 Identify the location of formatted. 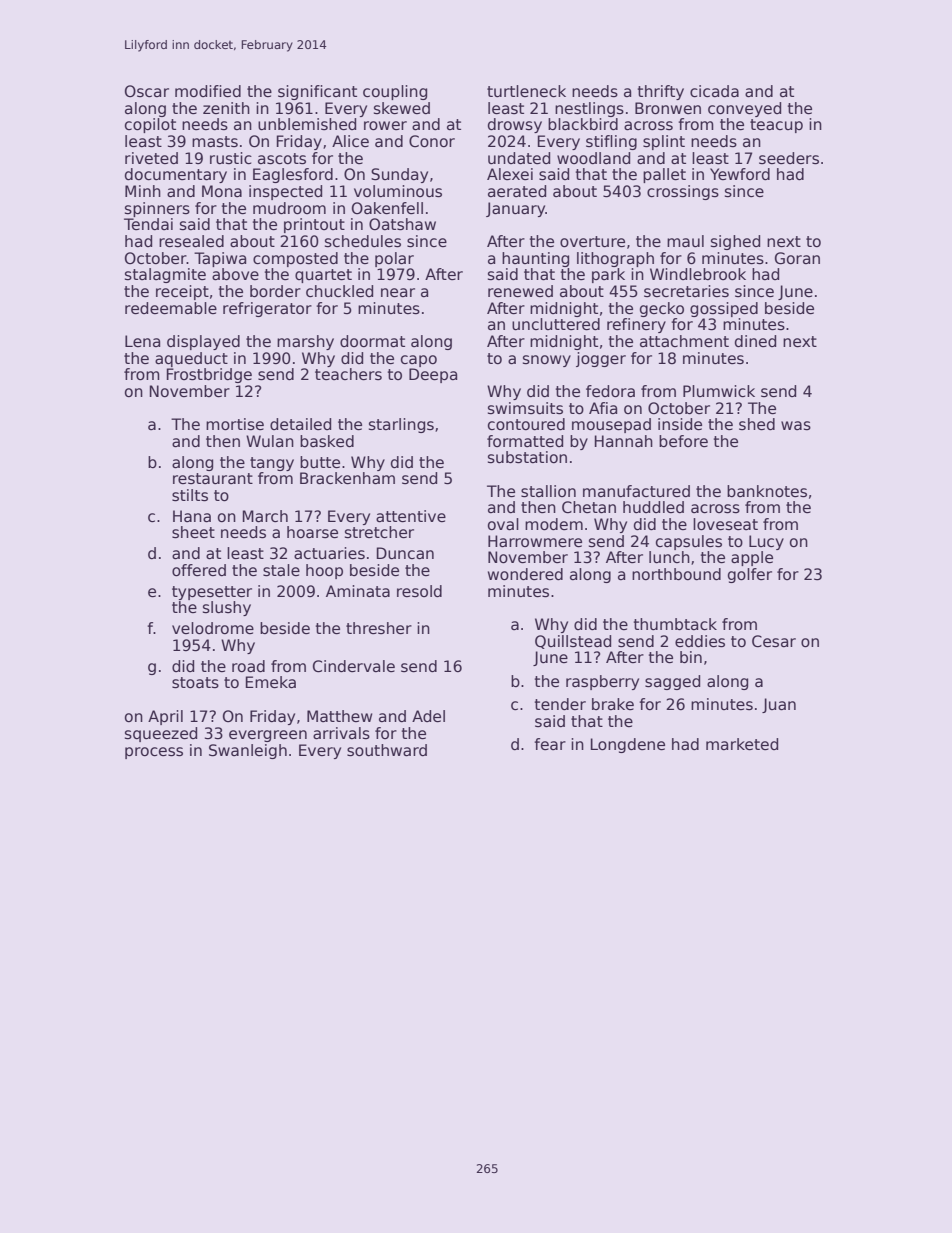
(525, 441).
